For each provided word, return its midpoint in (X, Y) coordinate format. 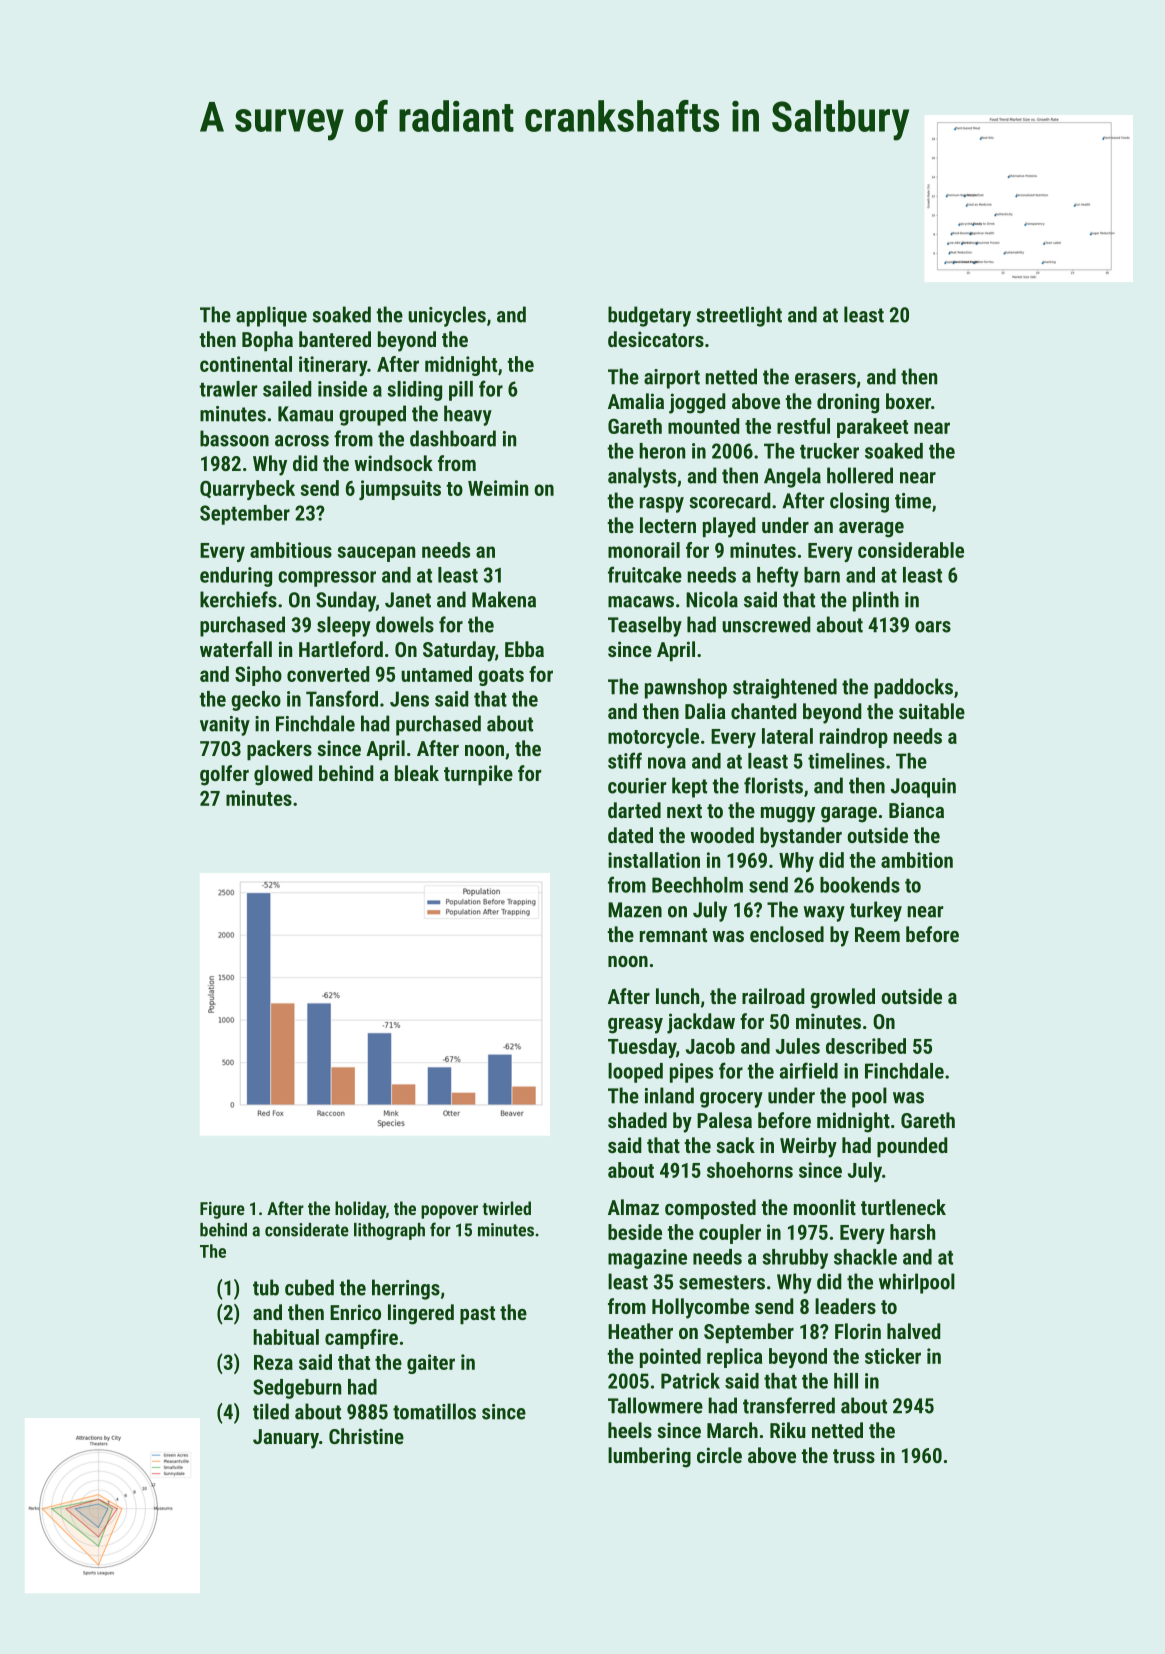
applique (271, 316)
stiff (625, 760)
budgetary (649, 316)
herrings (406, 1289)
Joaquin (923, 788)
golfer (224, 775)
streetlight (739, 316)
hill (846, 1381)
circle (719, 1455)
